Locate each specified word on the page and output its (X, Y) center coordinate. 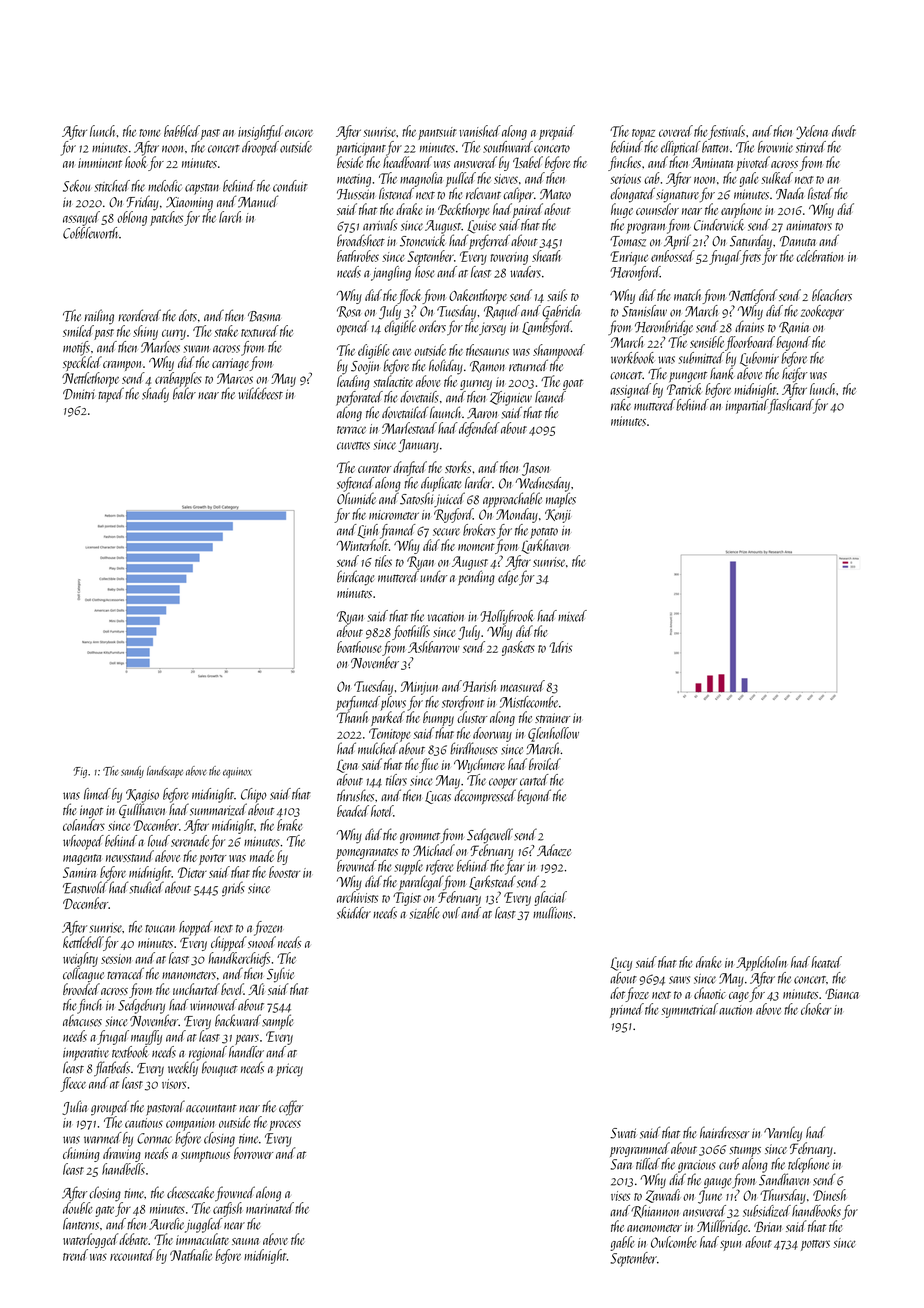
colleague (83, 974)
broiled (545, 764)
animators (809, 226)
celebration (819, 256)
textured (260, 331)
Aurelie (166, 1224)
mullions (552, 913)
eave (401, 352)
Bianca (842, 993)
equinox (237, 772)
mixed (572, 616)
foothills (411, 632)
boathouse (359, 647)
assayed (81, 218)
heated (827, 962)
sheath (546, 256)
